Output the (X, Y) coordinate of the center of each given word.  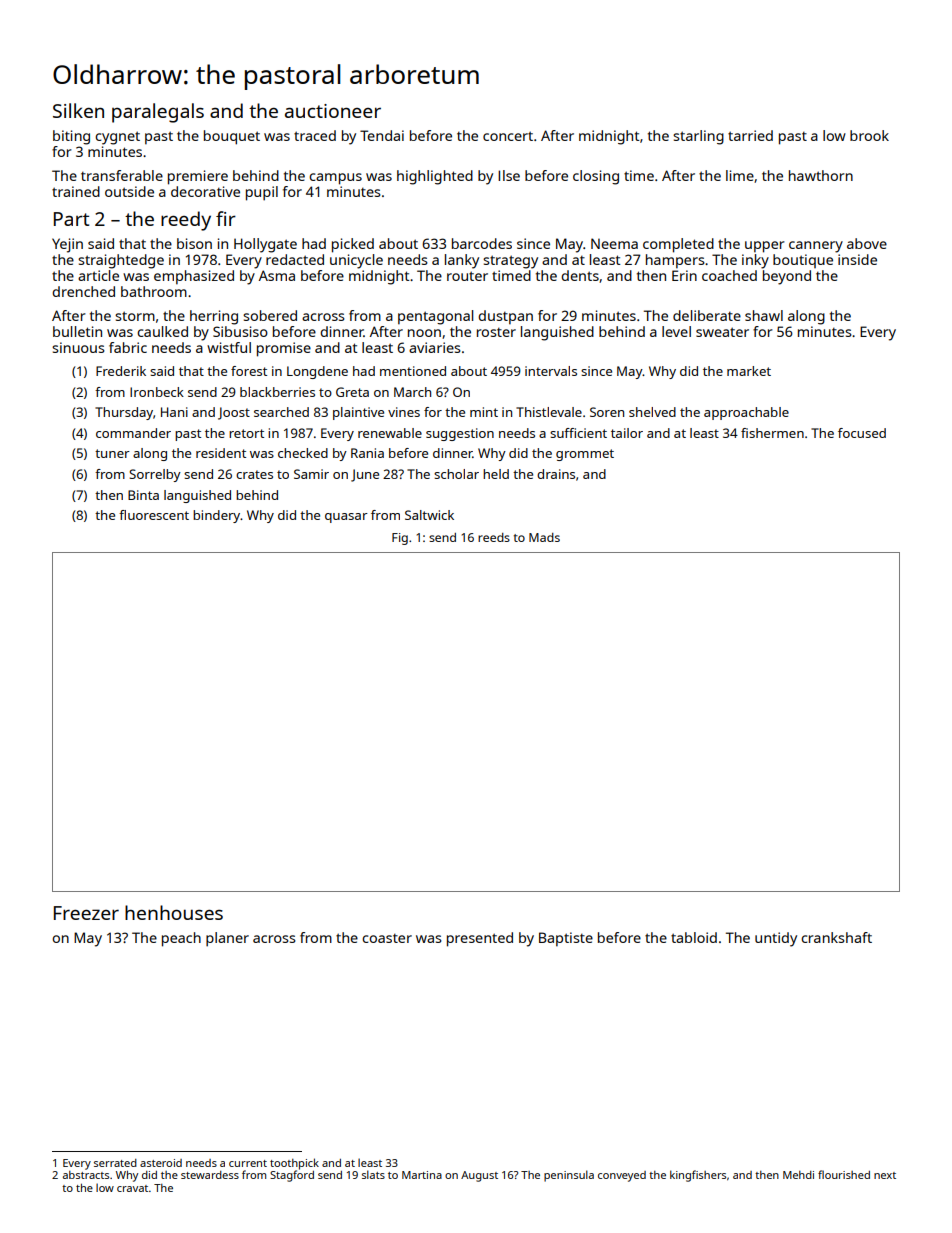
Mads (544, 537)
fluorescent (154, 515)
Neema (614, 243)
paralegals (158, 113)
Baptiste (566, 939)
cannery (816, 247)
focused (862, 433)
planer (227, 939)
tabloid (694, 937)
